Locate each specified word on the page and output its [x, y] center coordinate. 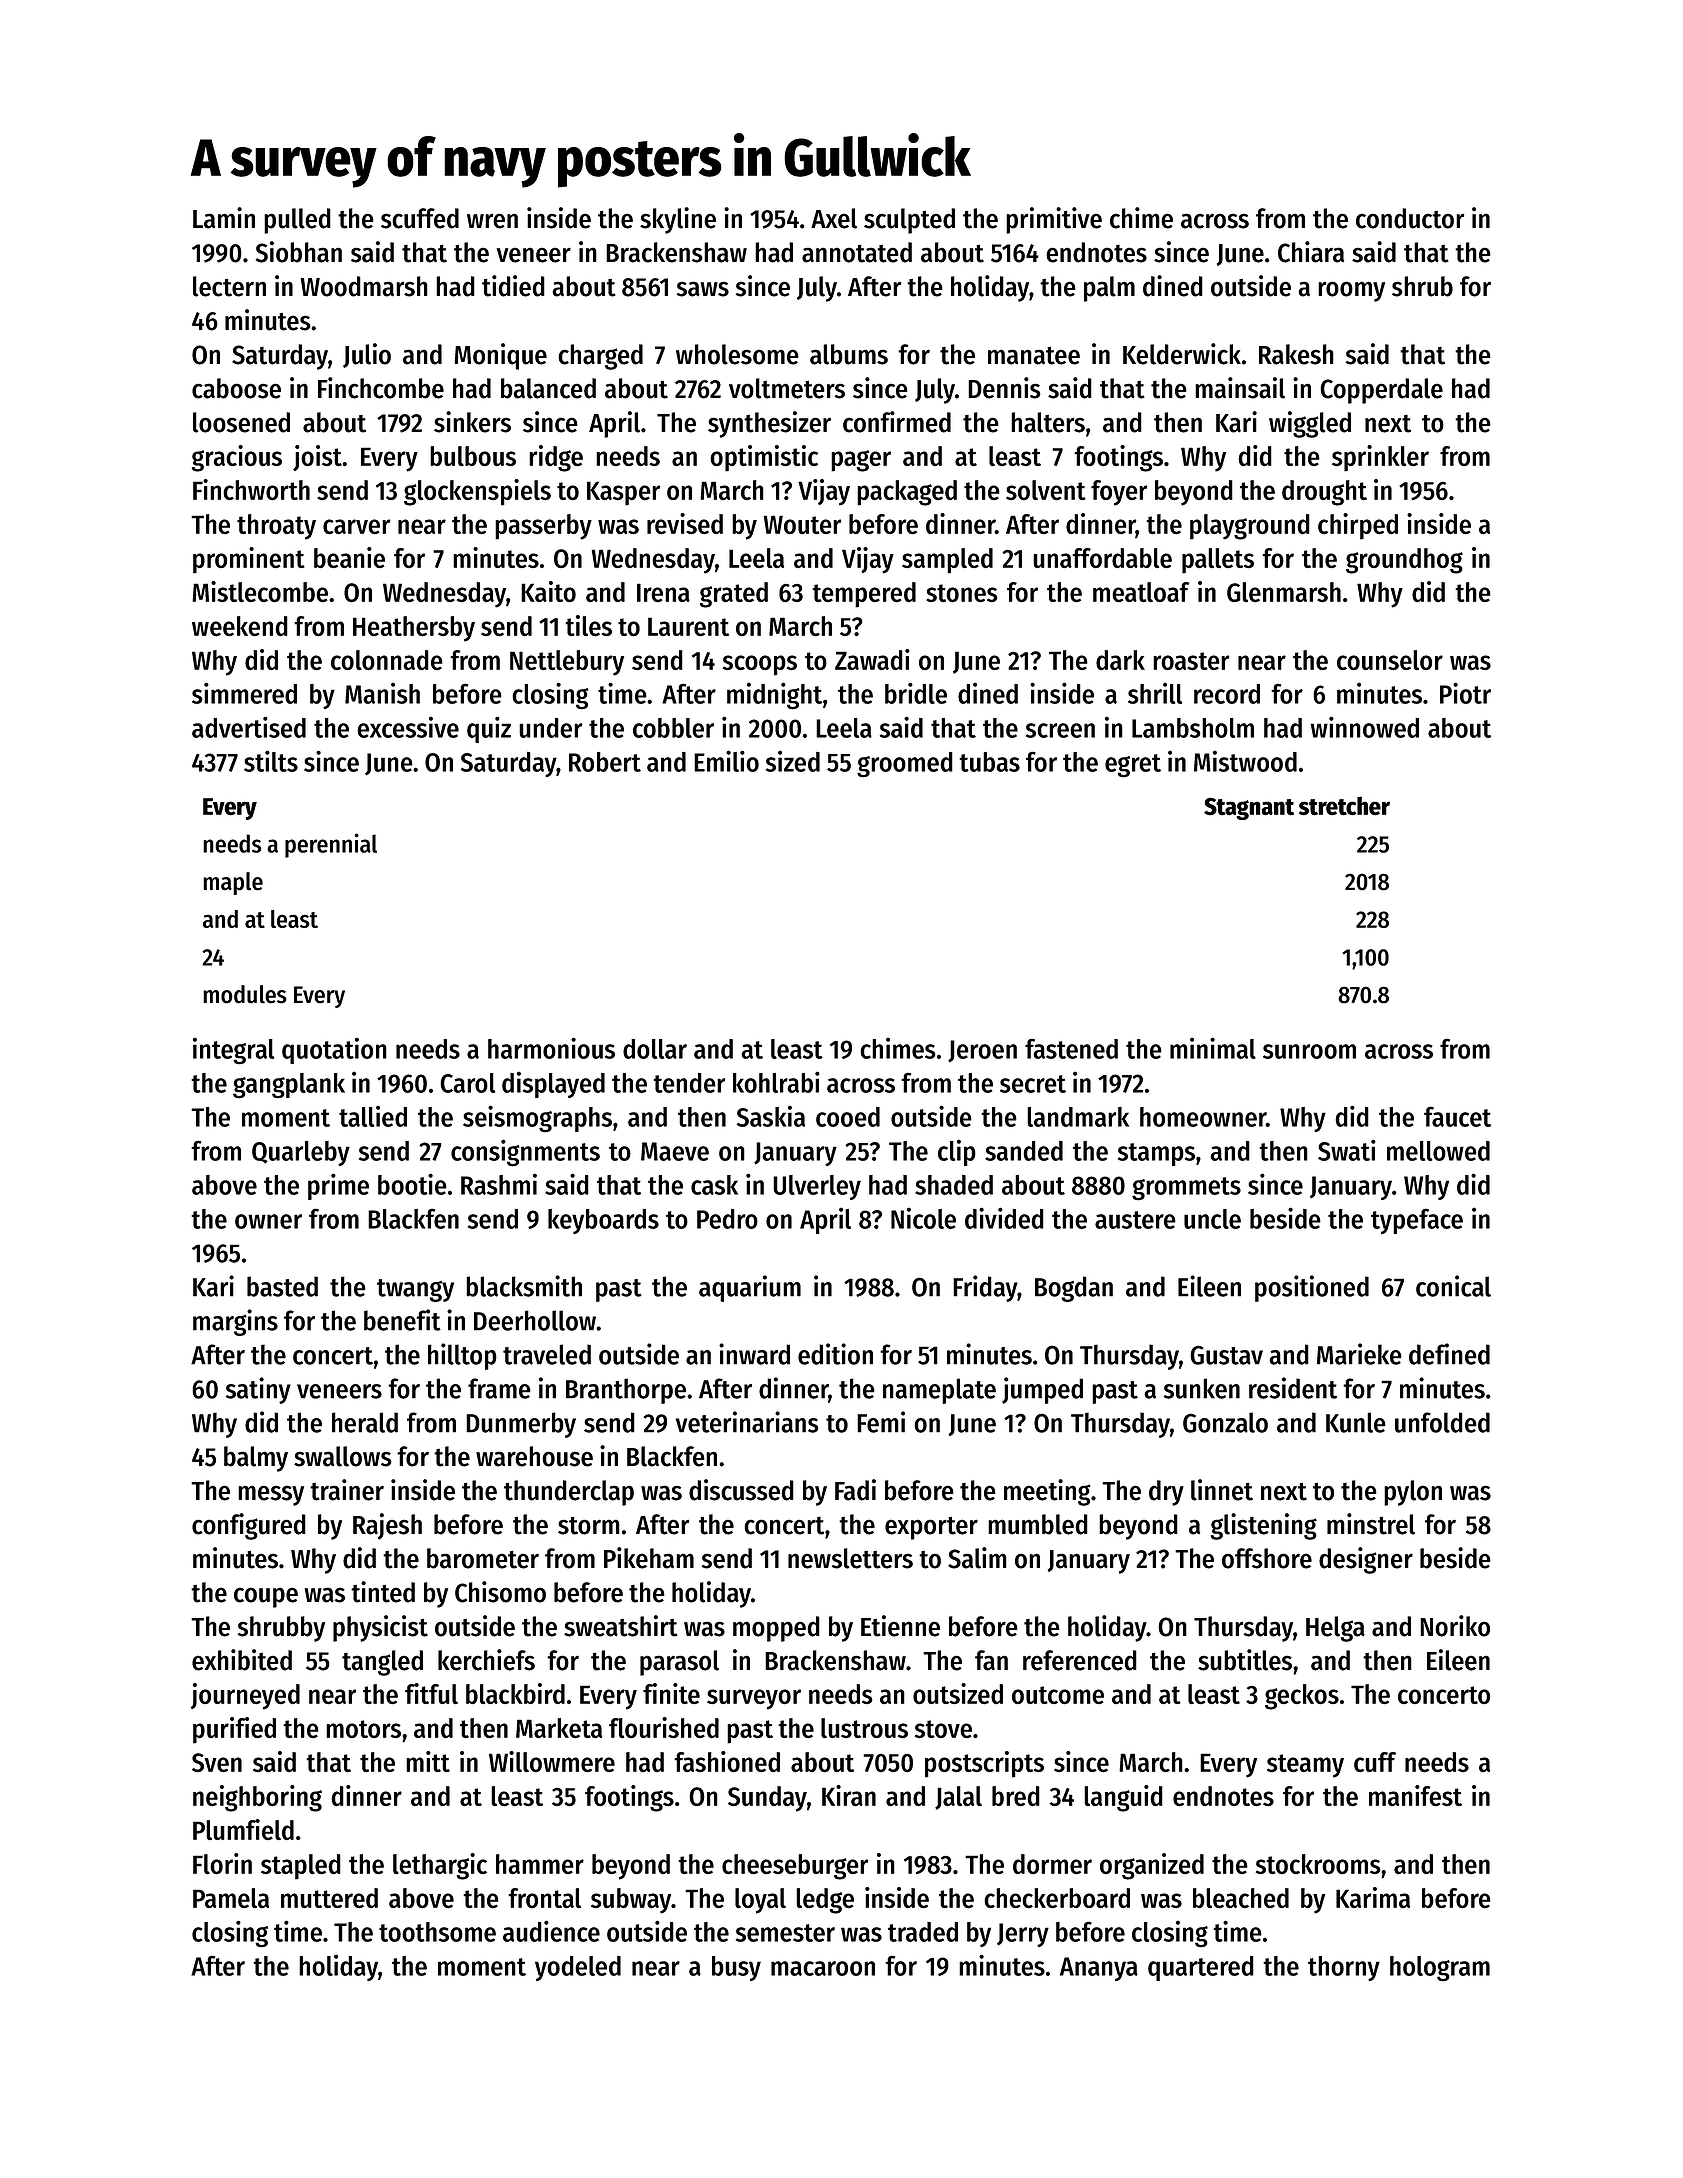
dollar [655, 1049]
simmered [244, 693]
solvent [1046, 490]
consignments [525, 1153]
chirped [1358, 526]
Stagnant [1249, 808]
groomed [905, 765]
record [1227, 694]
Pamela [231, 1898]
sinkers [472, 422]
